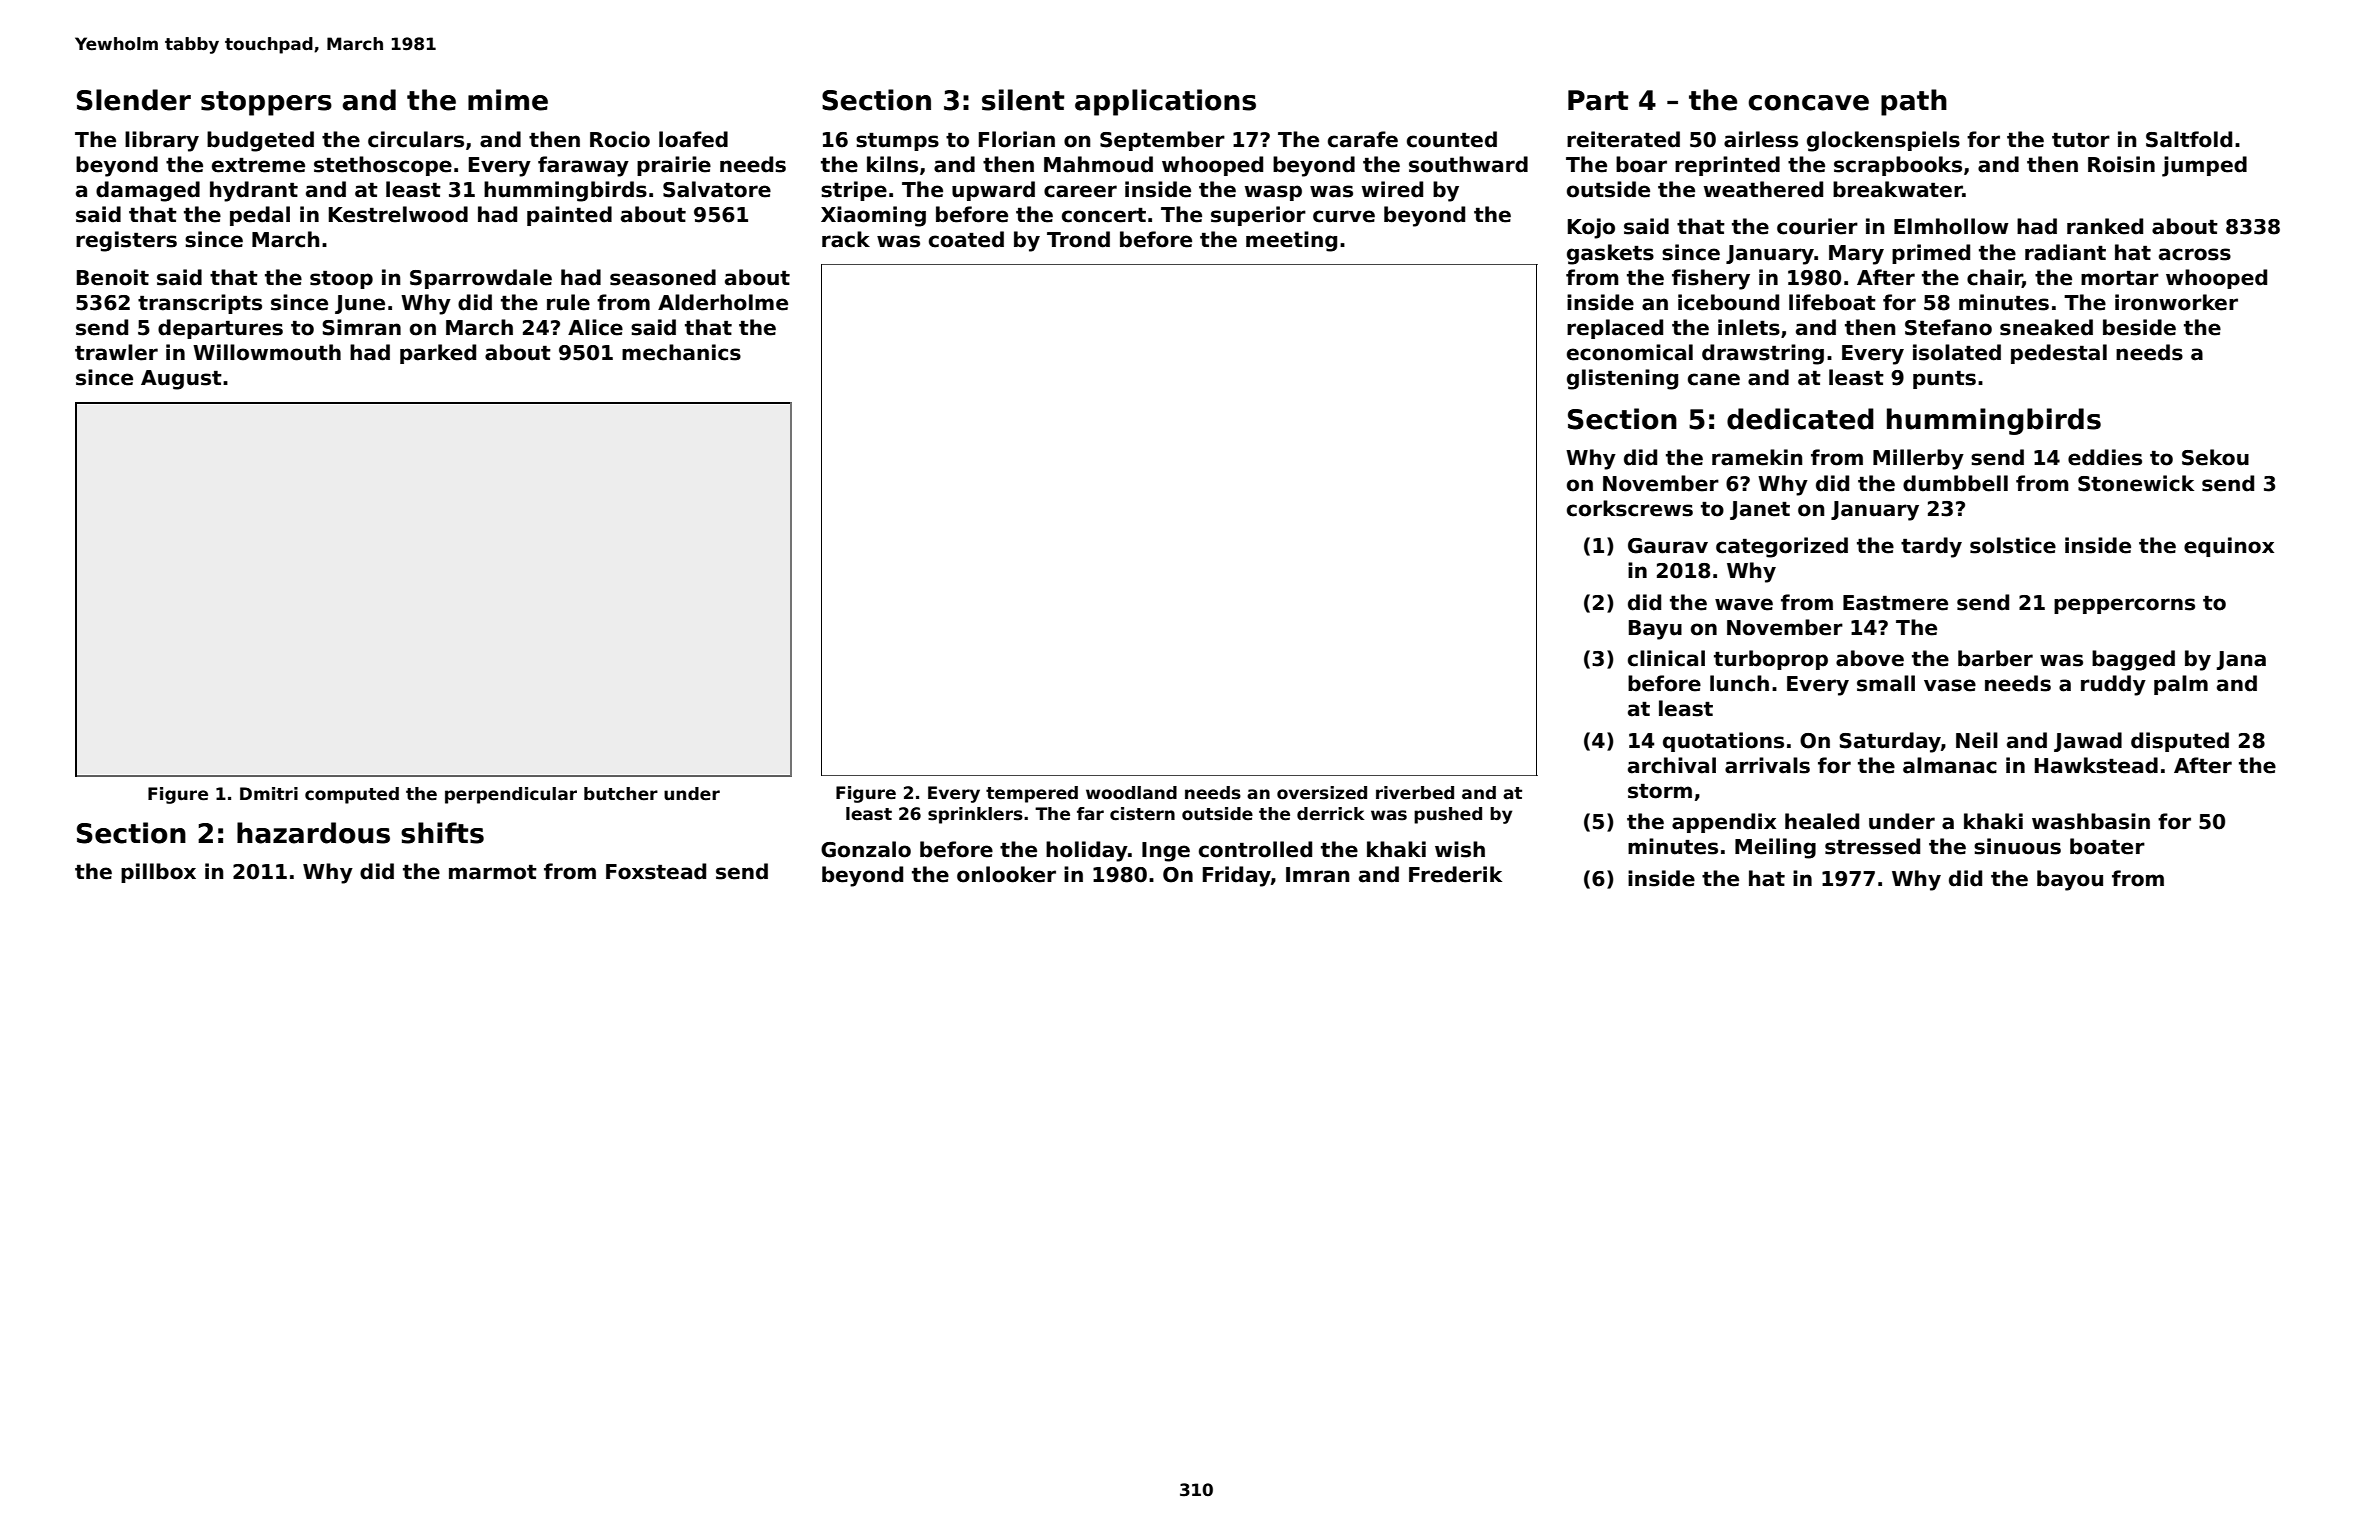 Image resolution: width=2358 pixels, height=1526 pixels. What do you see at coordinates (162, 141) in the image?
I see `library` at bounding box center [162, 141].
